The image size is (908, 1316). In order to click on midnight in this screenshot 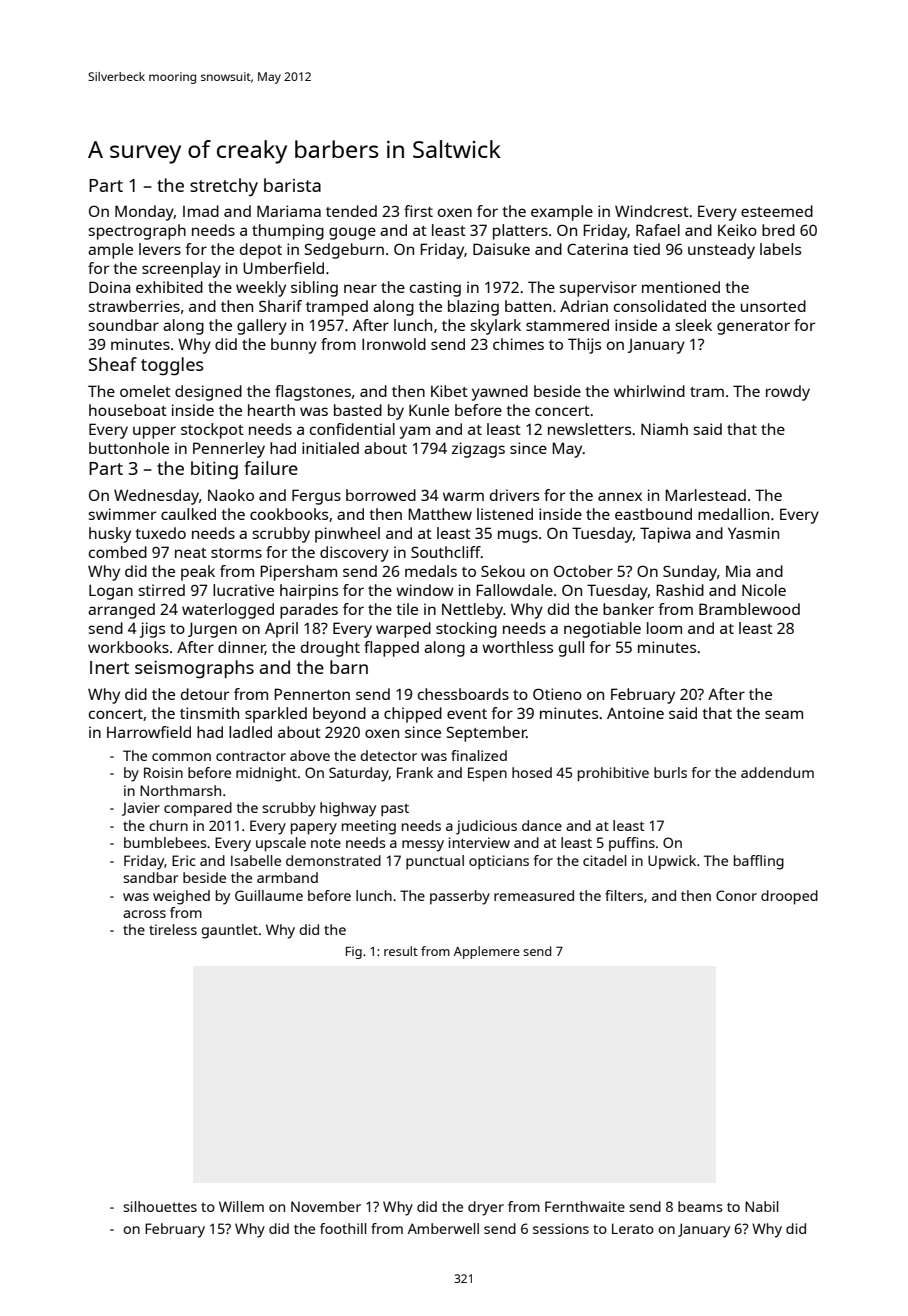, I will do `click(266, 774)`.
